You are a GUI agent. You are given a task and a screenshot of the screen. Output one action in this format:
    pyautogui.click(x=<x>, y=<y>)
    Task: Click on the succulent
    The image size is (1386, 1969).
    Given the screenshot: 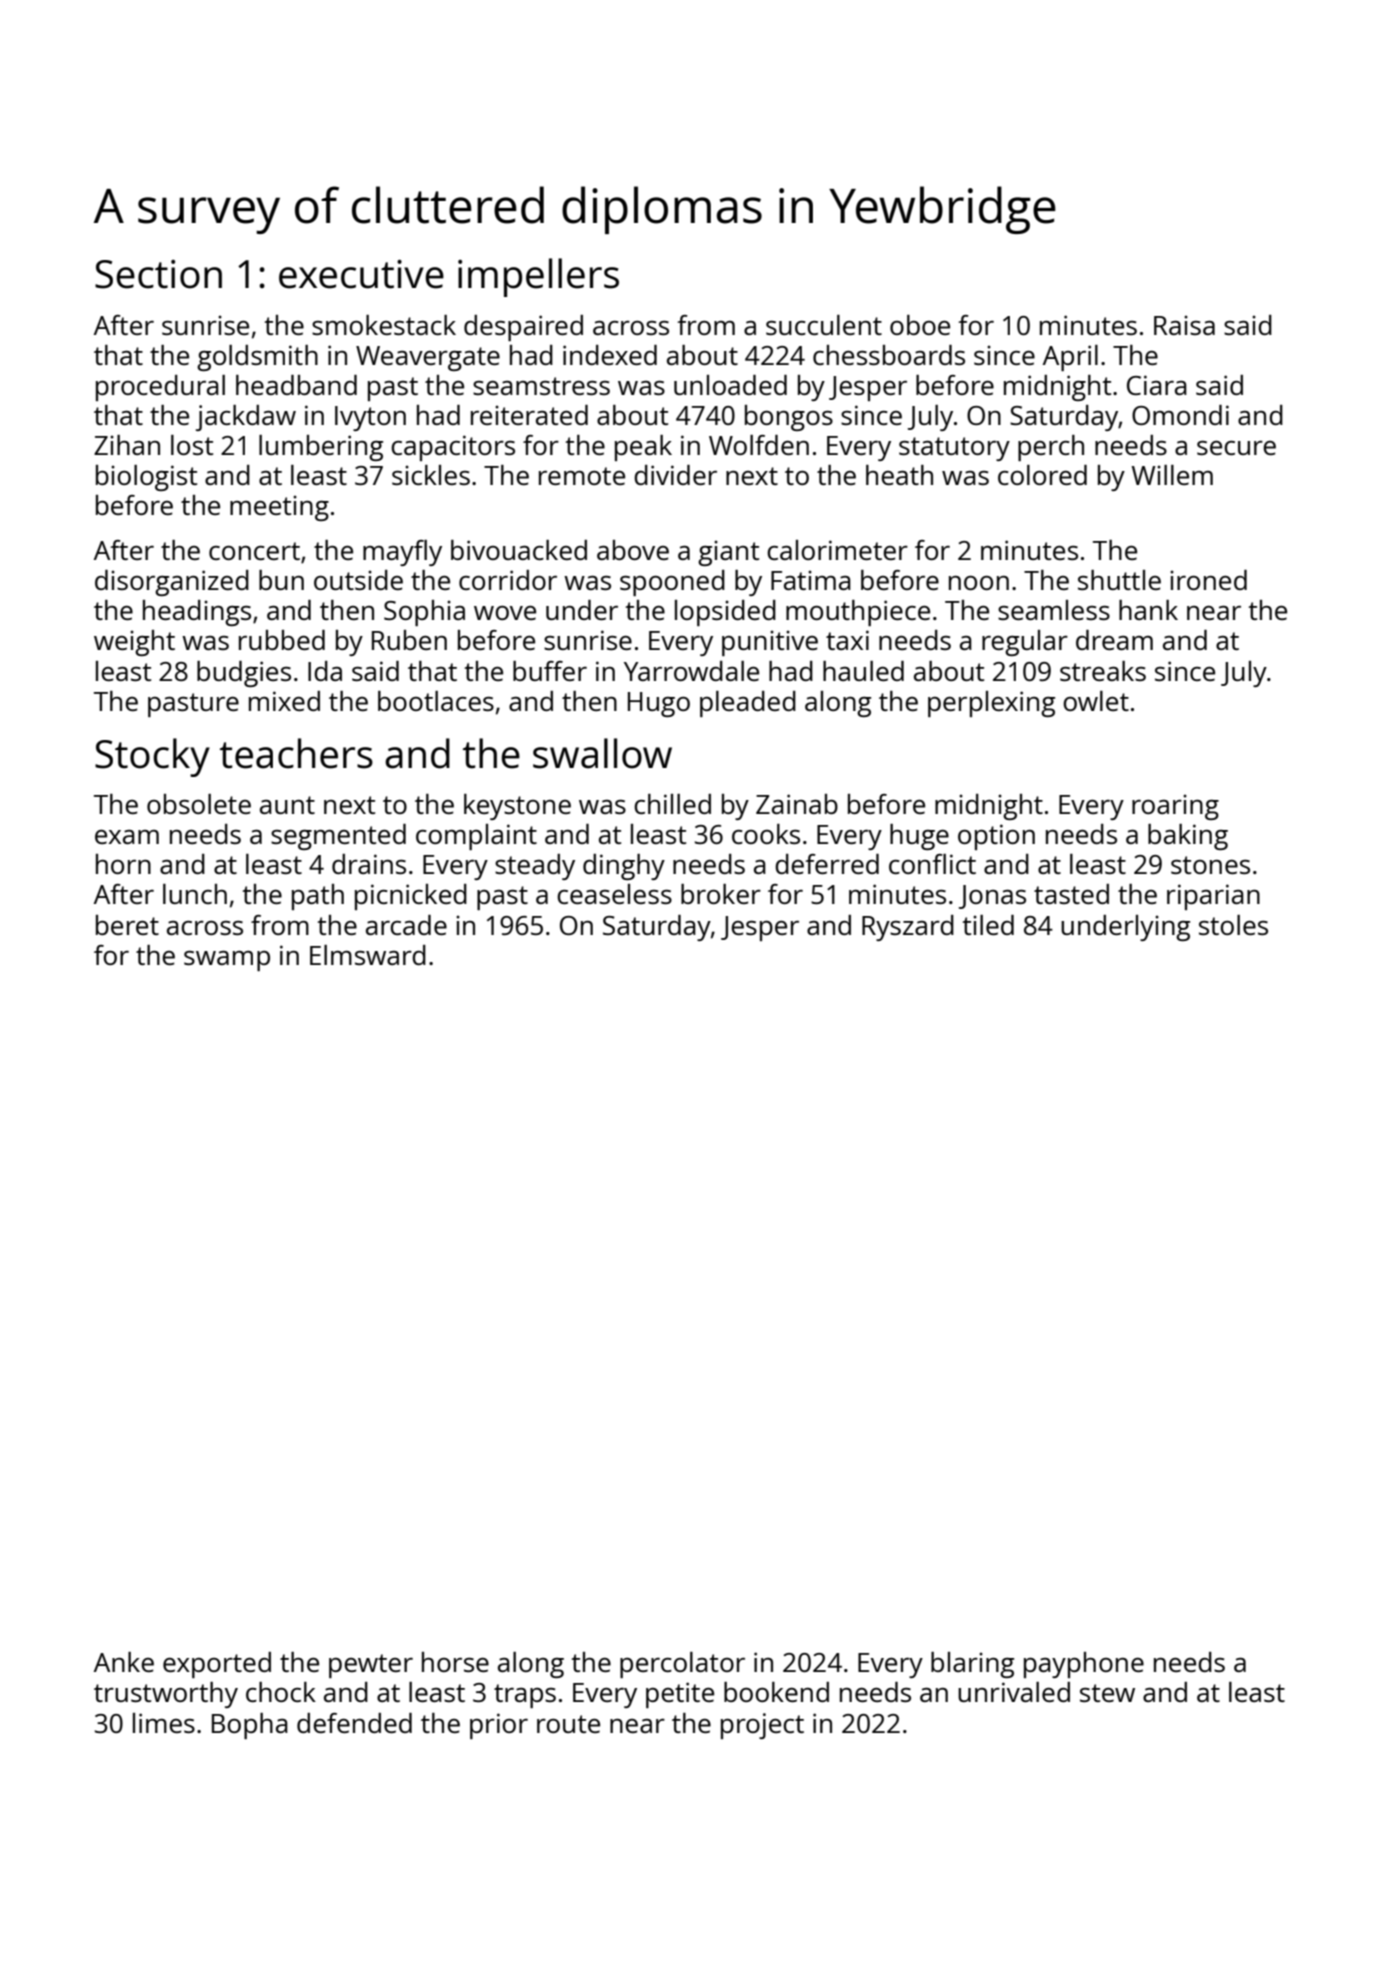 What is the action you would take?
    pyautogui.click(x=824, y=325)
